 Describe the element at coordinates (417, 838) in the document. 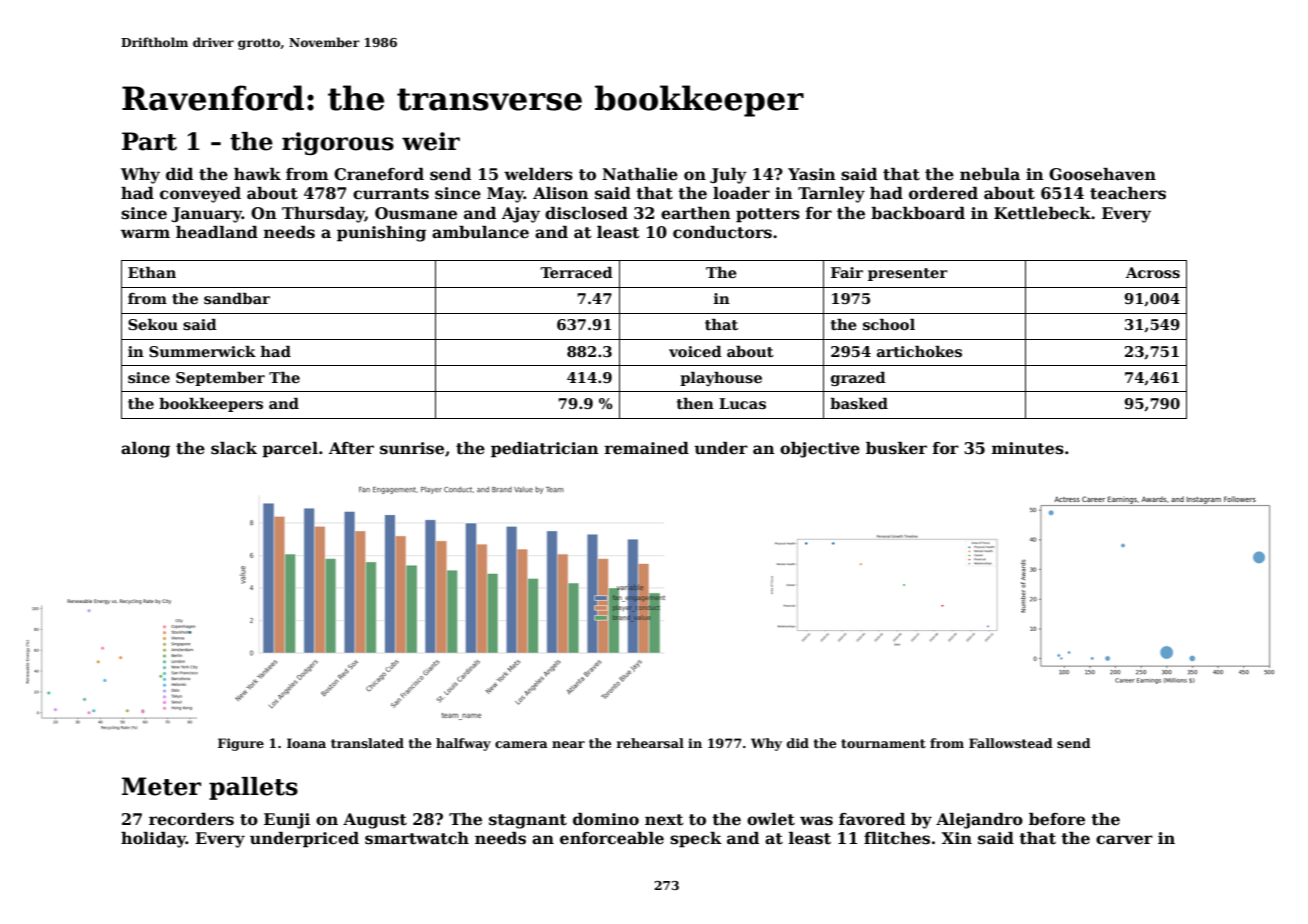

I see `smartwatch` at that location.
